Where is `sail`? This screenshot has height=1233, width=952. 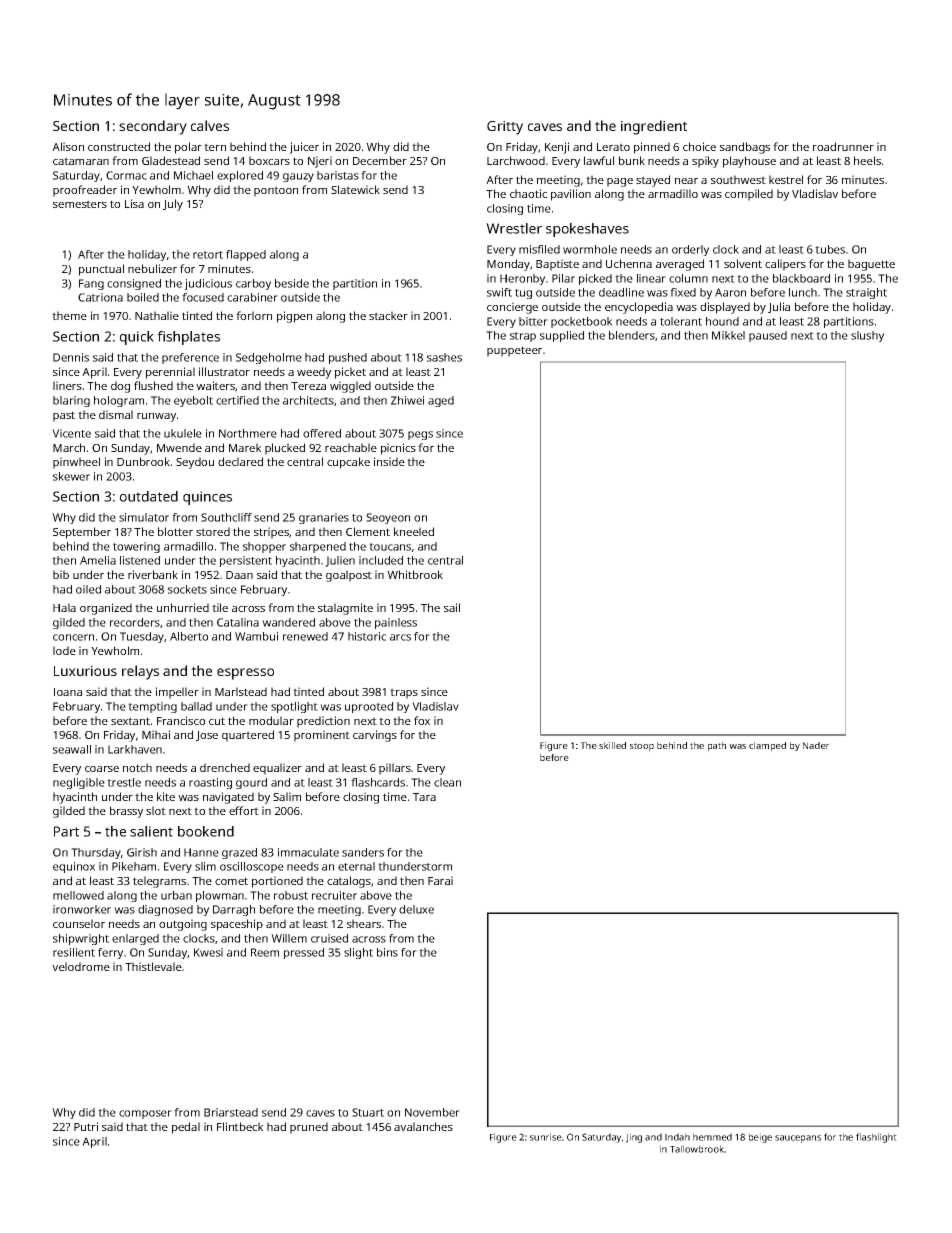
sail is located at coordinates (452, 607).
